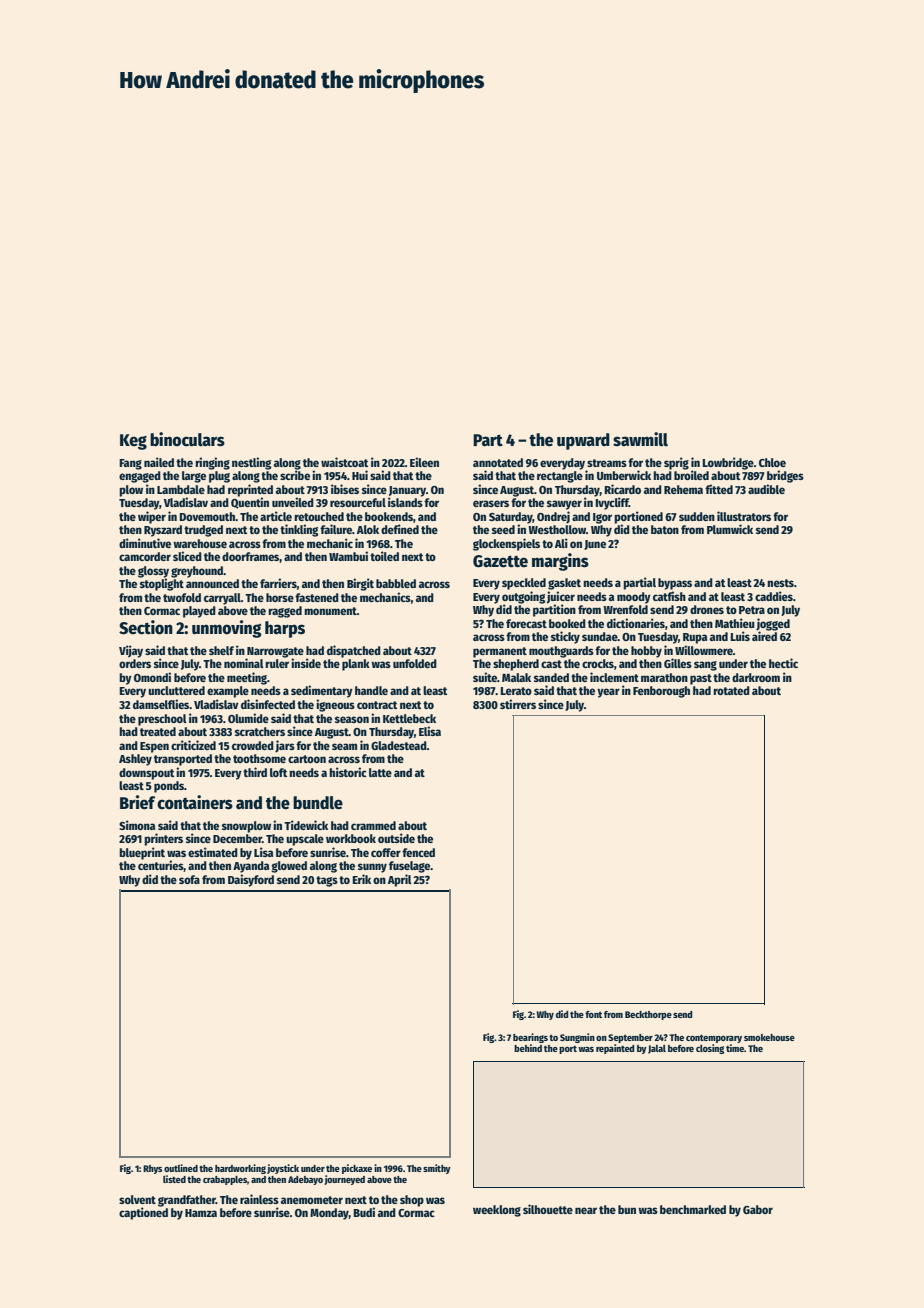 This page has width=924, height=1308. What do you see at coordinates (152, 1169) in the page?
I see `Rhys` at bounding box center [152, 1169].
